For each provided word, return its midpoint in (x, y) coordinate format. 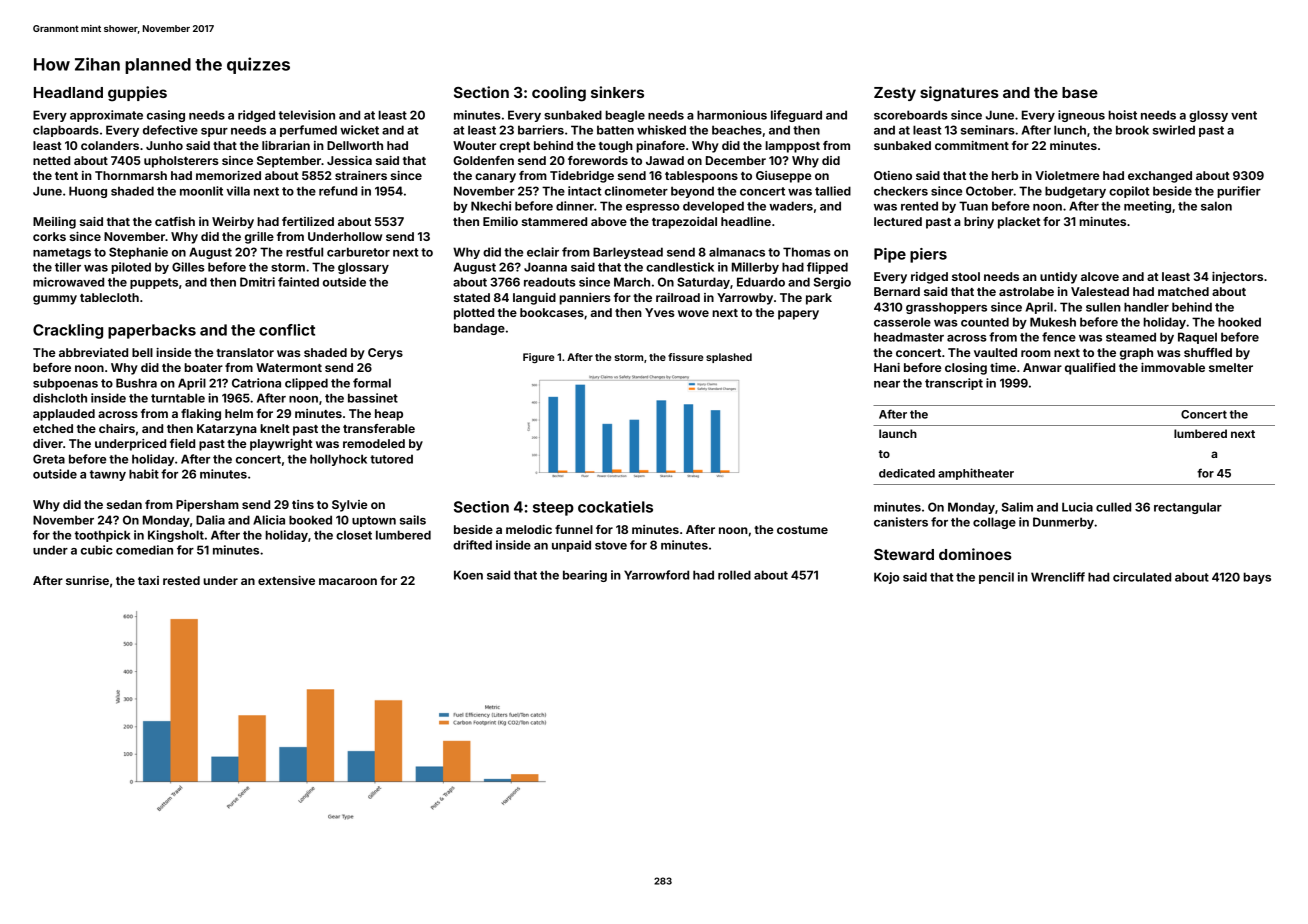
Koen (468, 575)
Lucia (1077, 507)
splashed (729, 358)
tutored (391, 459)
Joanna (545, 267)
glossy (1208, 116)
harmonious (732, 115)
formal (372, 383)
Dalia (210, 520)
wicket (359, 130)
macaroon (348, 581)
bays (1257, 578)
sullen (1103, 307)
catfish (175, 221)
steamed (1131, 337)
